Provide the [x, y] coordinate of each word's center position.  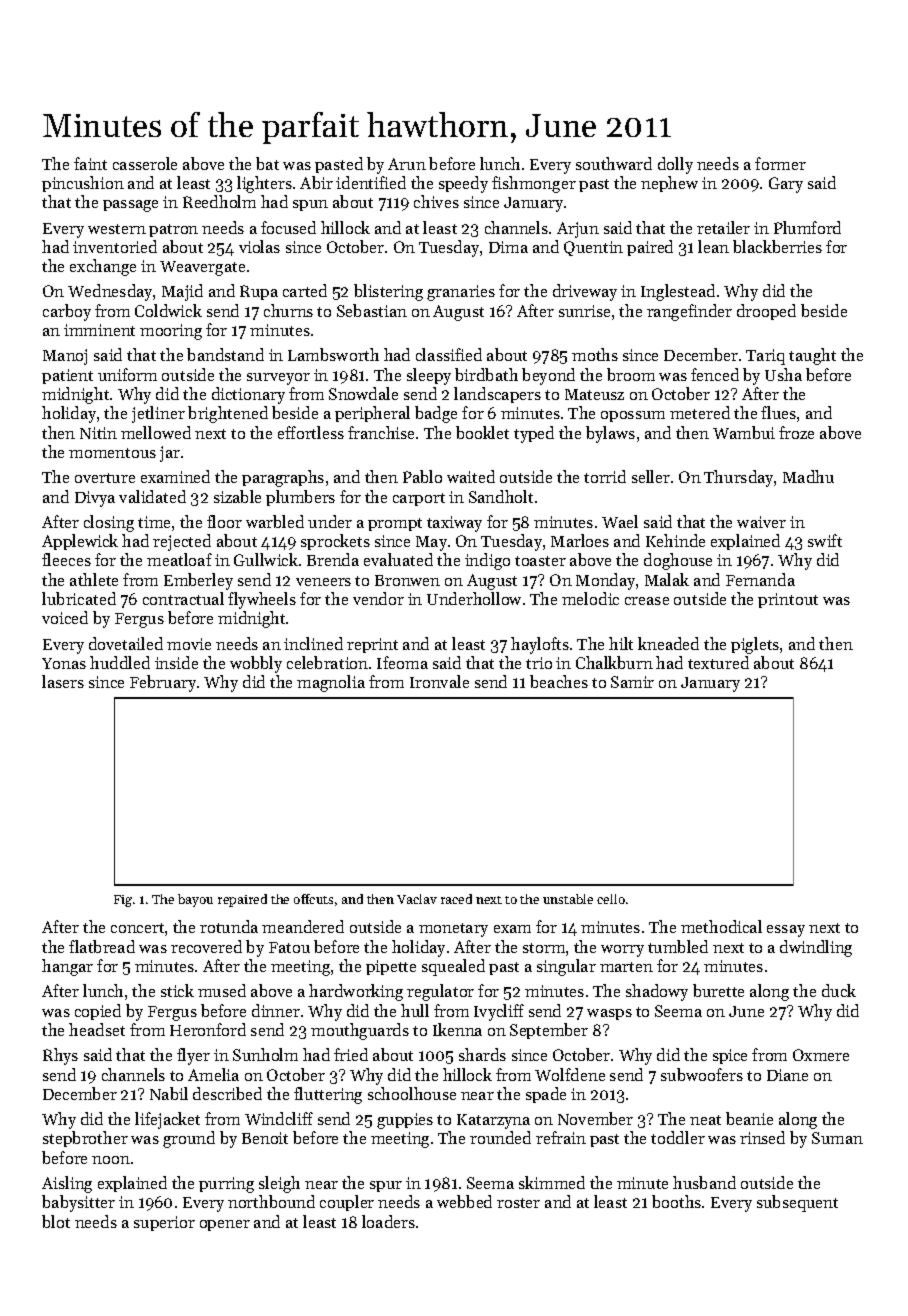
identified [371, 182]
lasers [63, 681]
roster [518, 1203]
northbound [271, 1201]
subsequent [797, 1203]
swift [825, 540]
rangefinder [689, 312]
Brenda [333, 559]
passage [130, 206]
